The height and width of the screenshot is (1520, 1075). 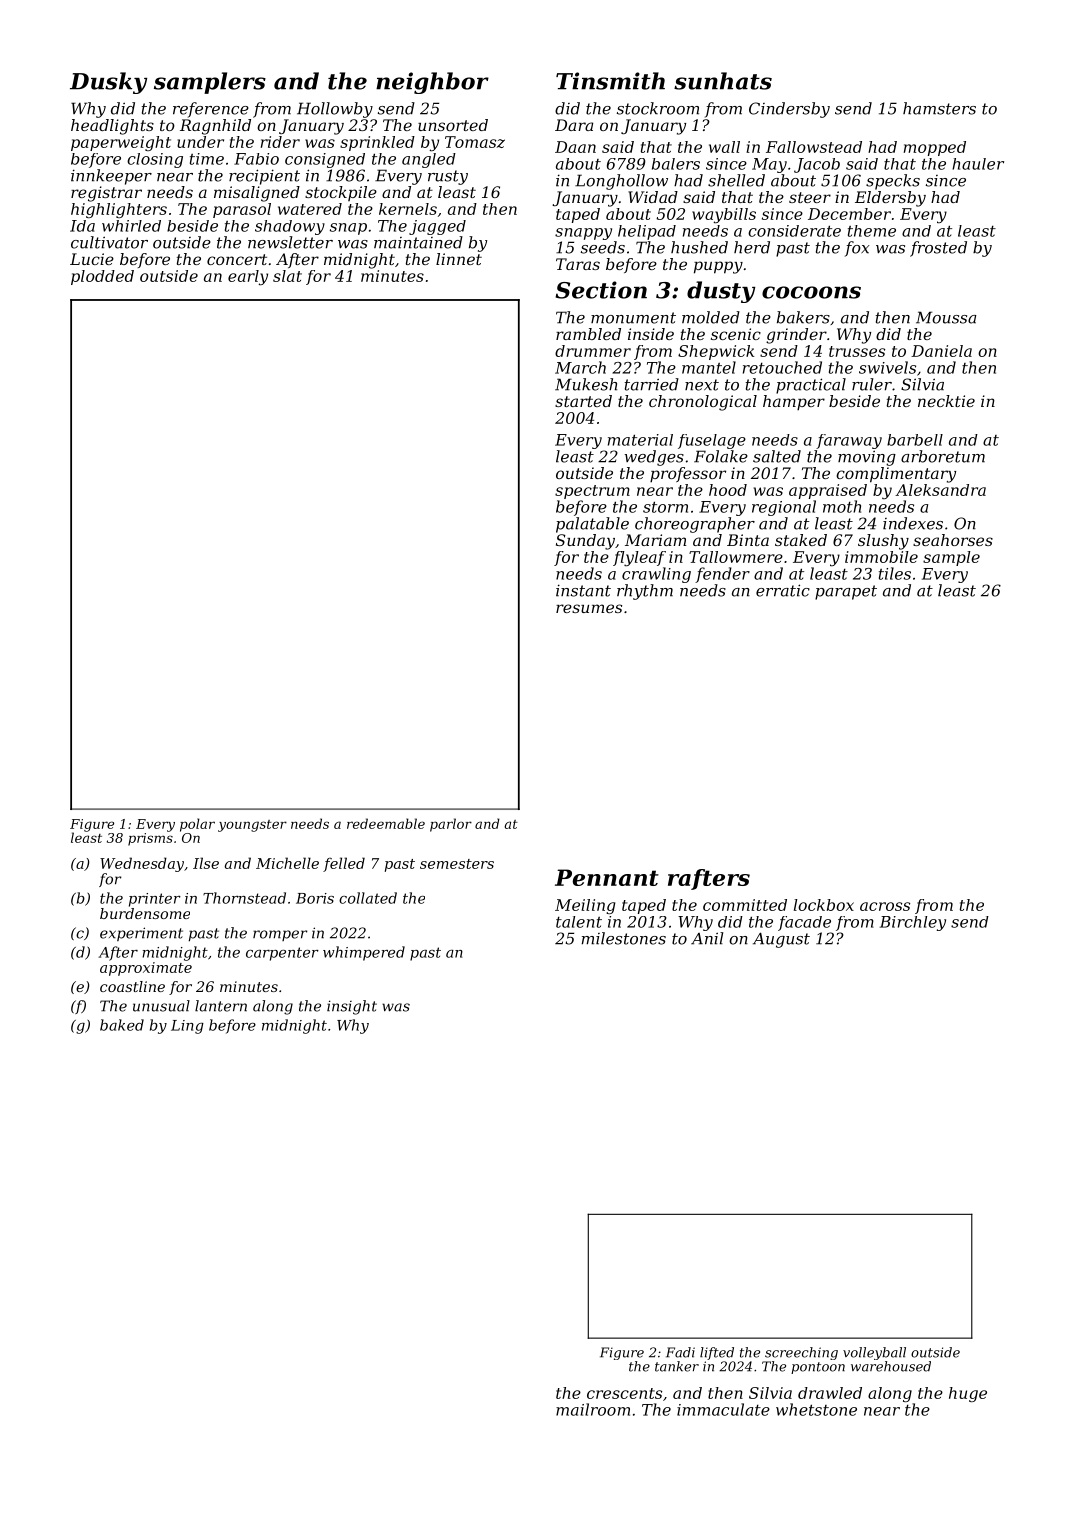 I want to click on prisms, so click(x=150, y=839).
